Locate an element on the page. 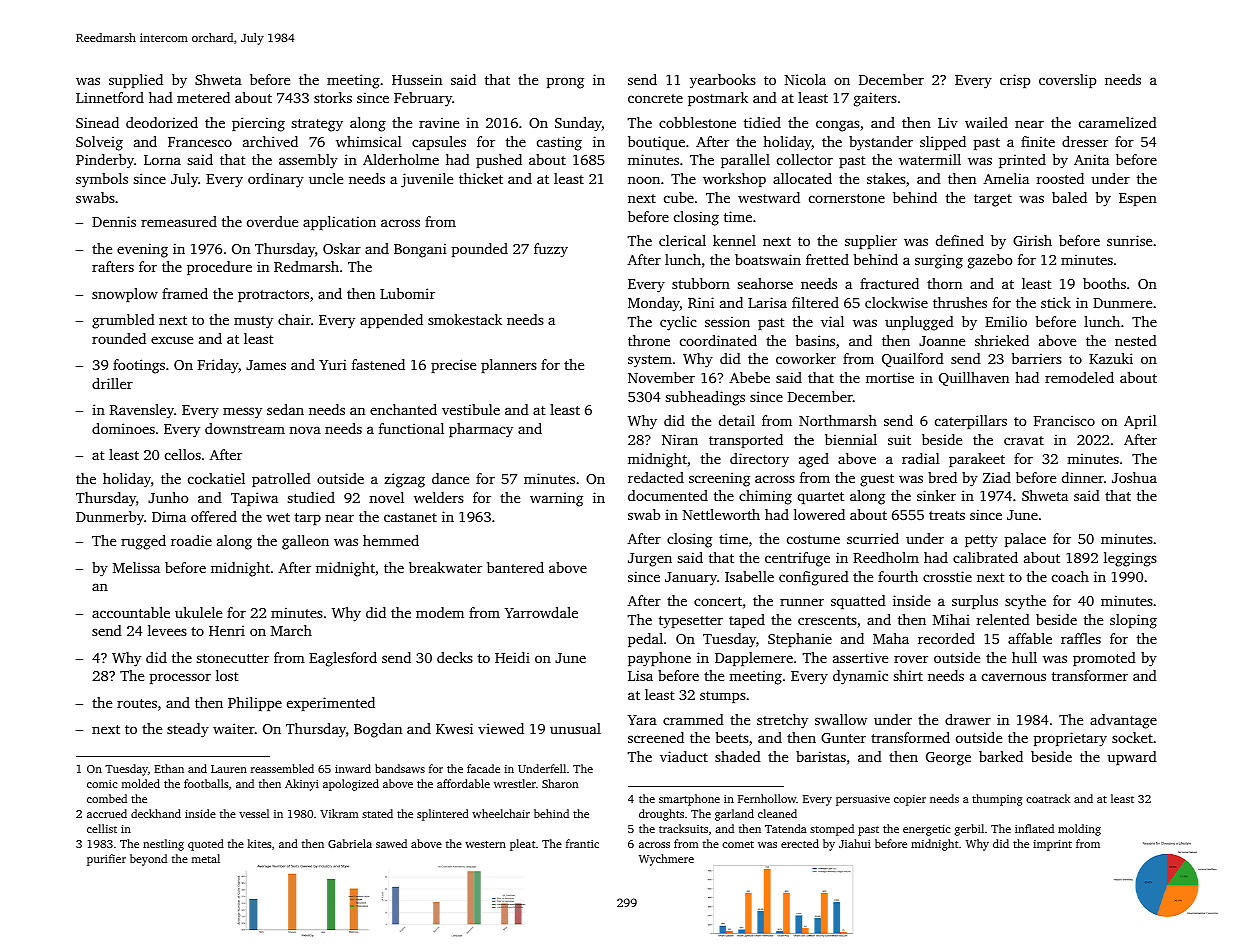 The image size is (1233, 952). promoted is located at coordinates (1104, 659).
